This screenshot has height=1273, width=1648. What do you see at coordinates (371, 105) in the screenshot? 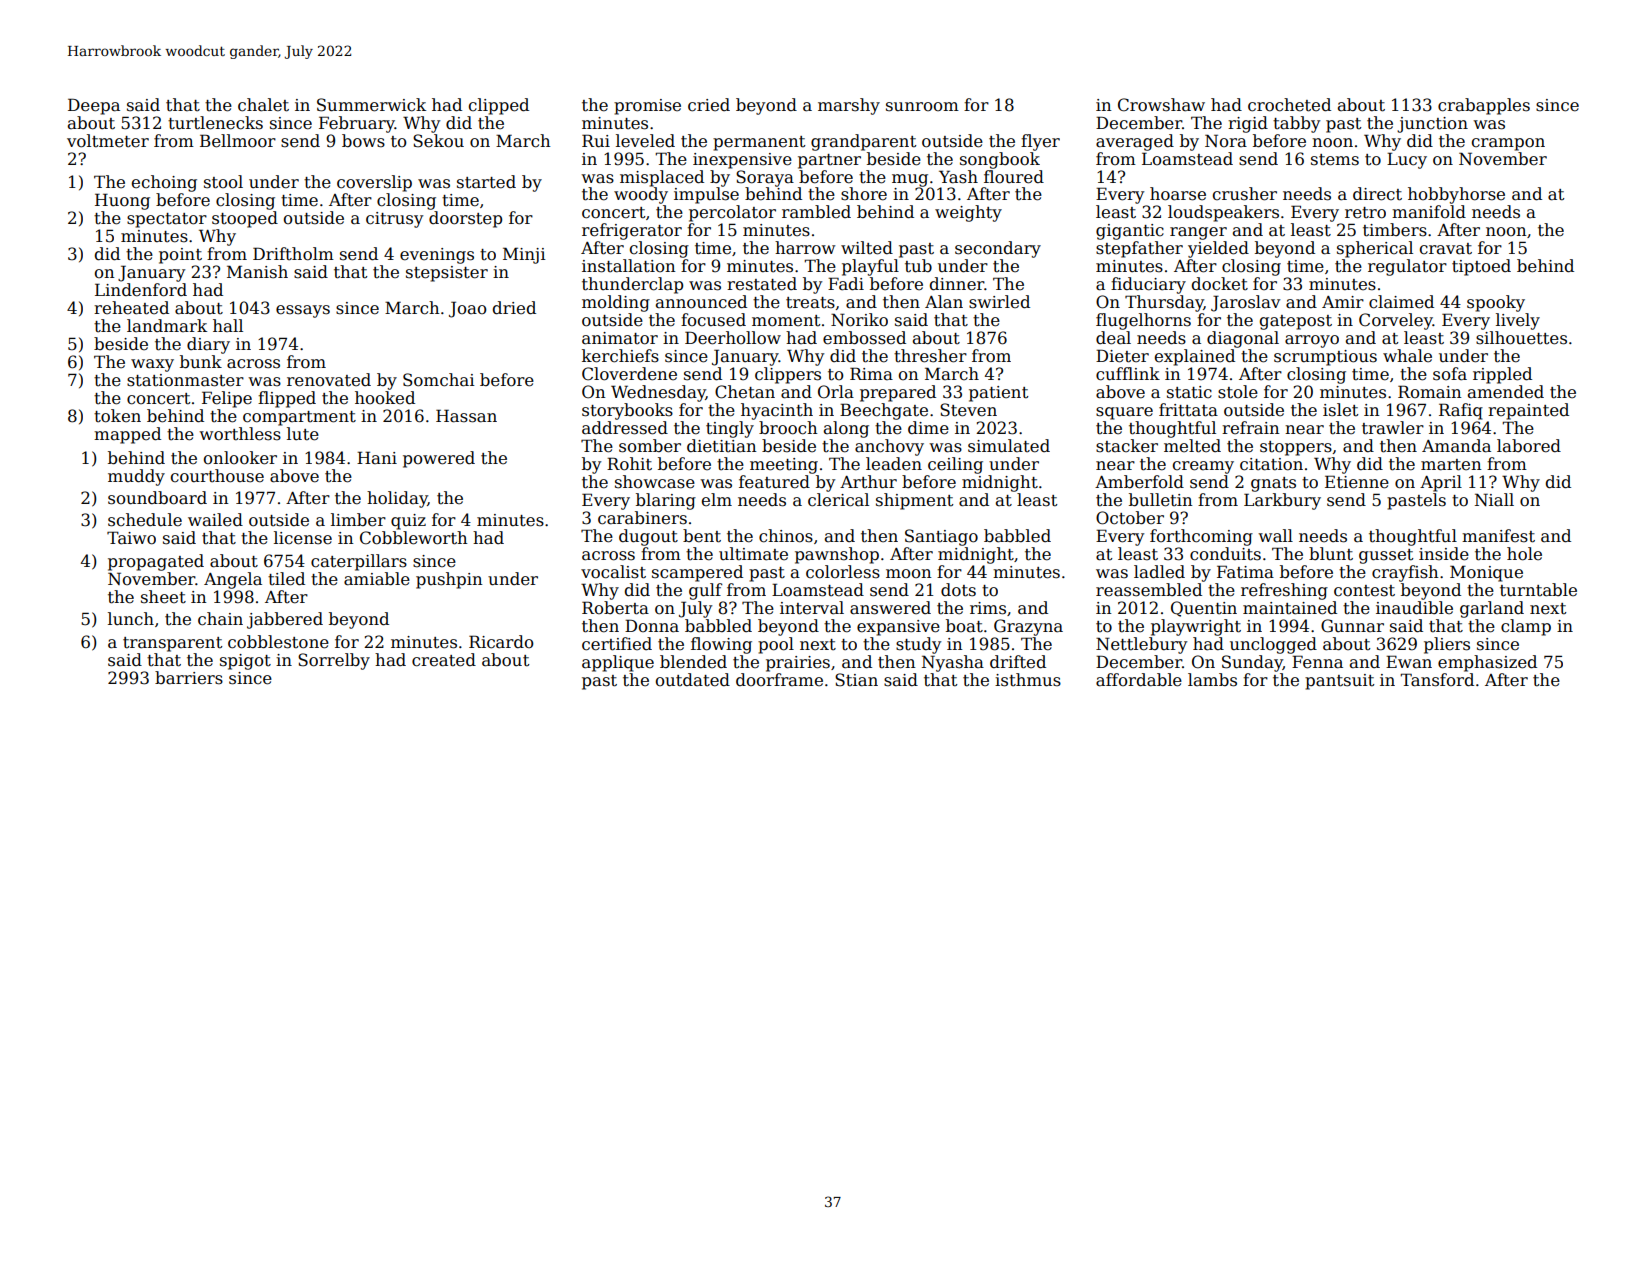
I see `Summerwick` at bounding box center [371, 105].
